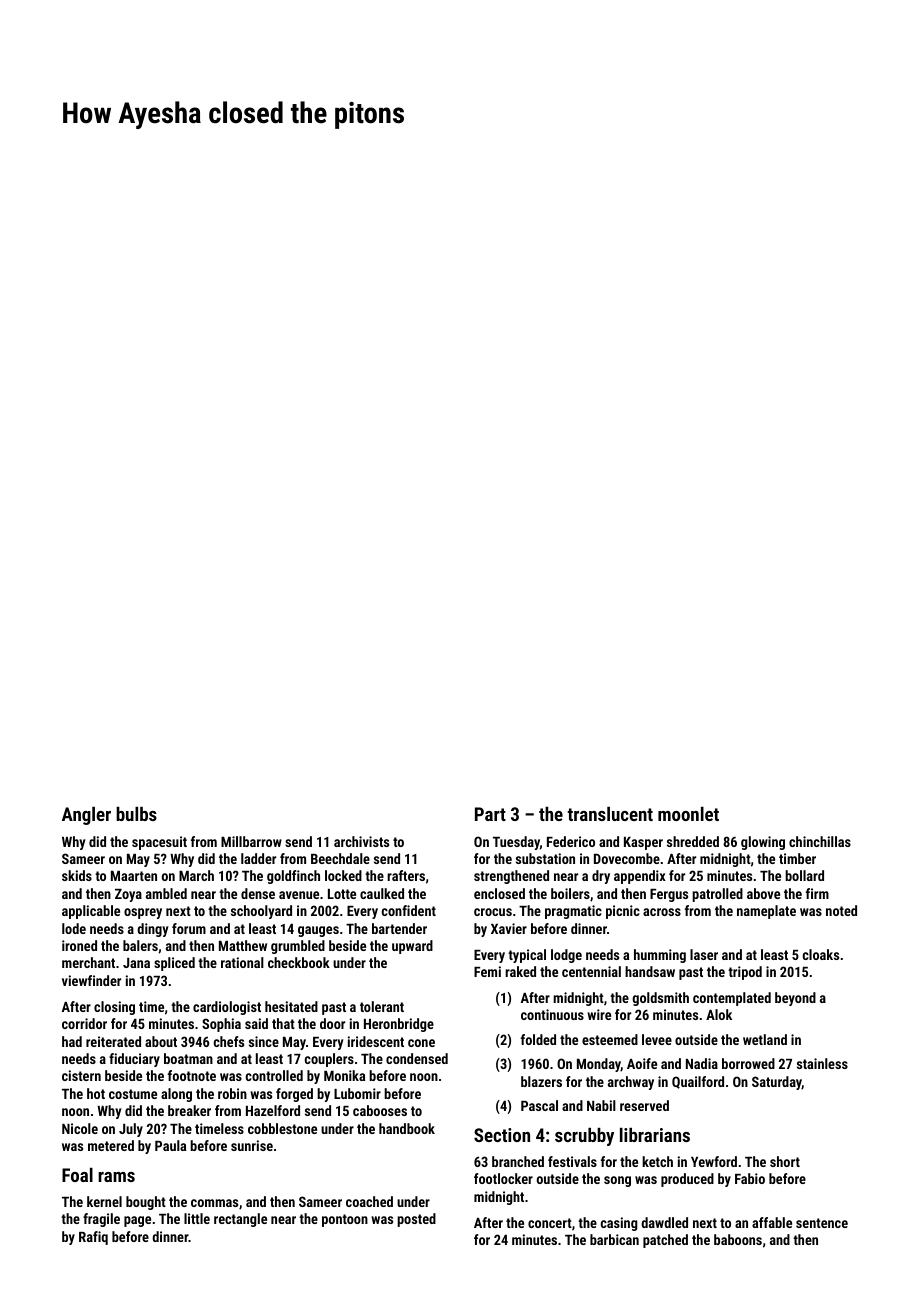 Image resolution: width=924 pixels, height=1308 pixels. What do you see at coordinates (610, 814) in the screenshot?
I see `translucent` at bounding box center [610, 814].
